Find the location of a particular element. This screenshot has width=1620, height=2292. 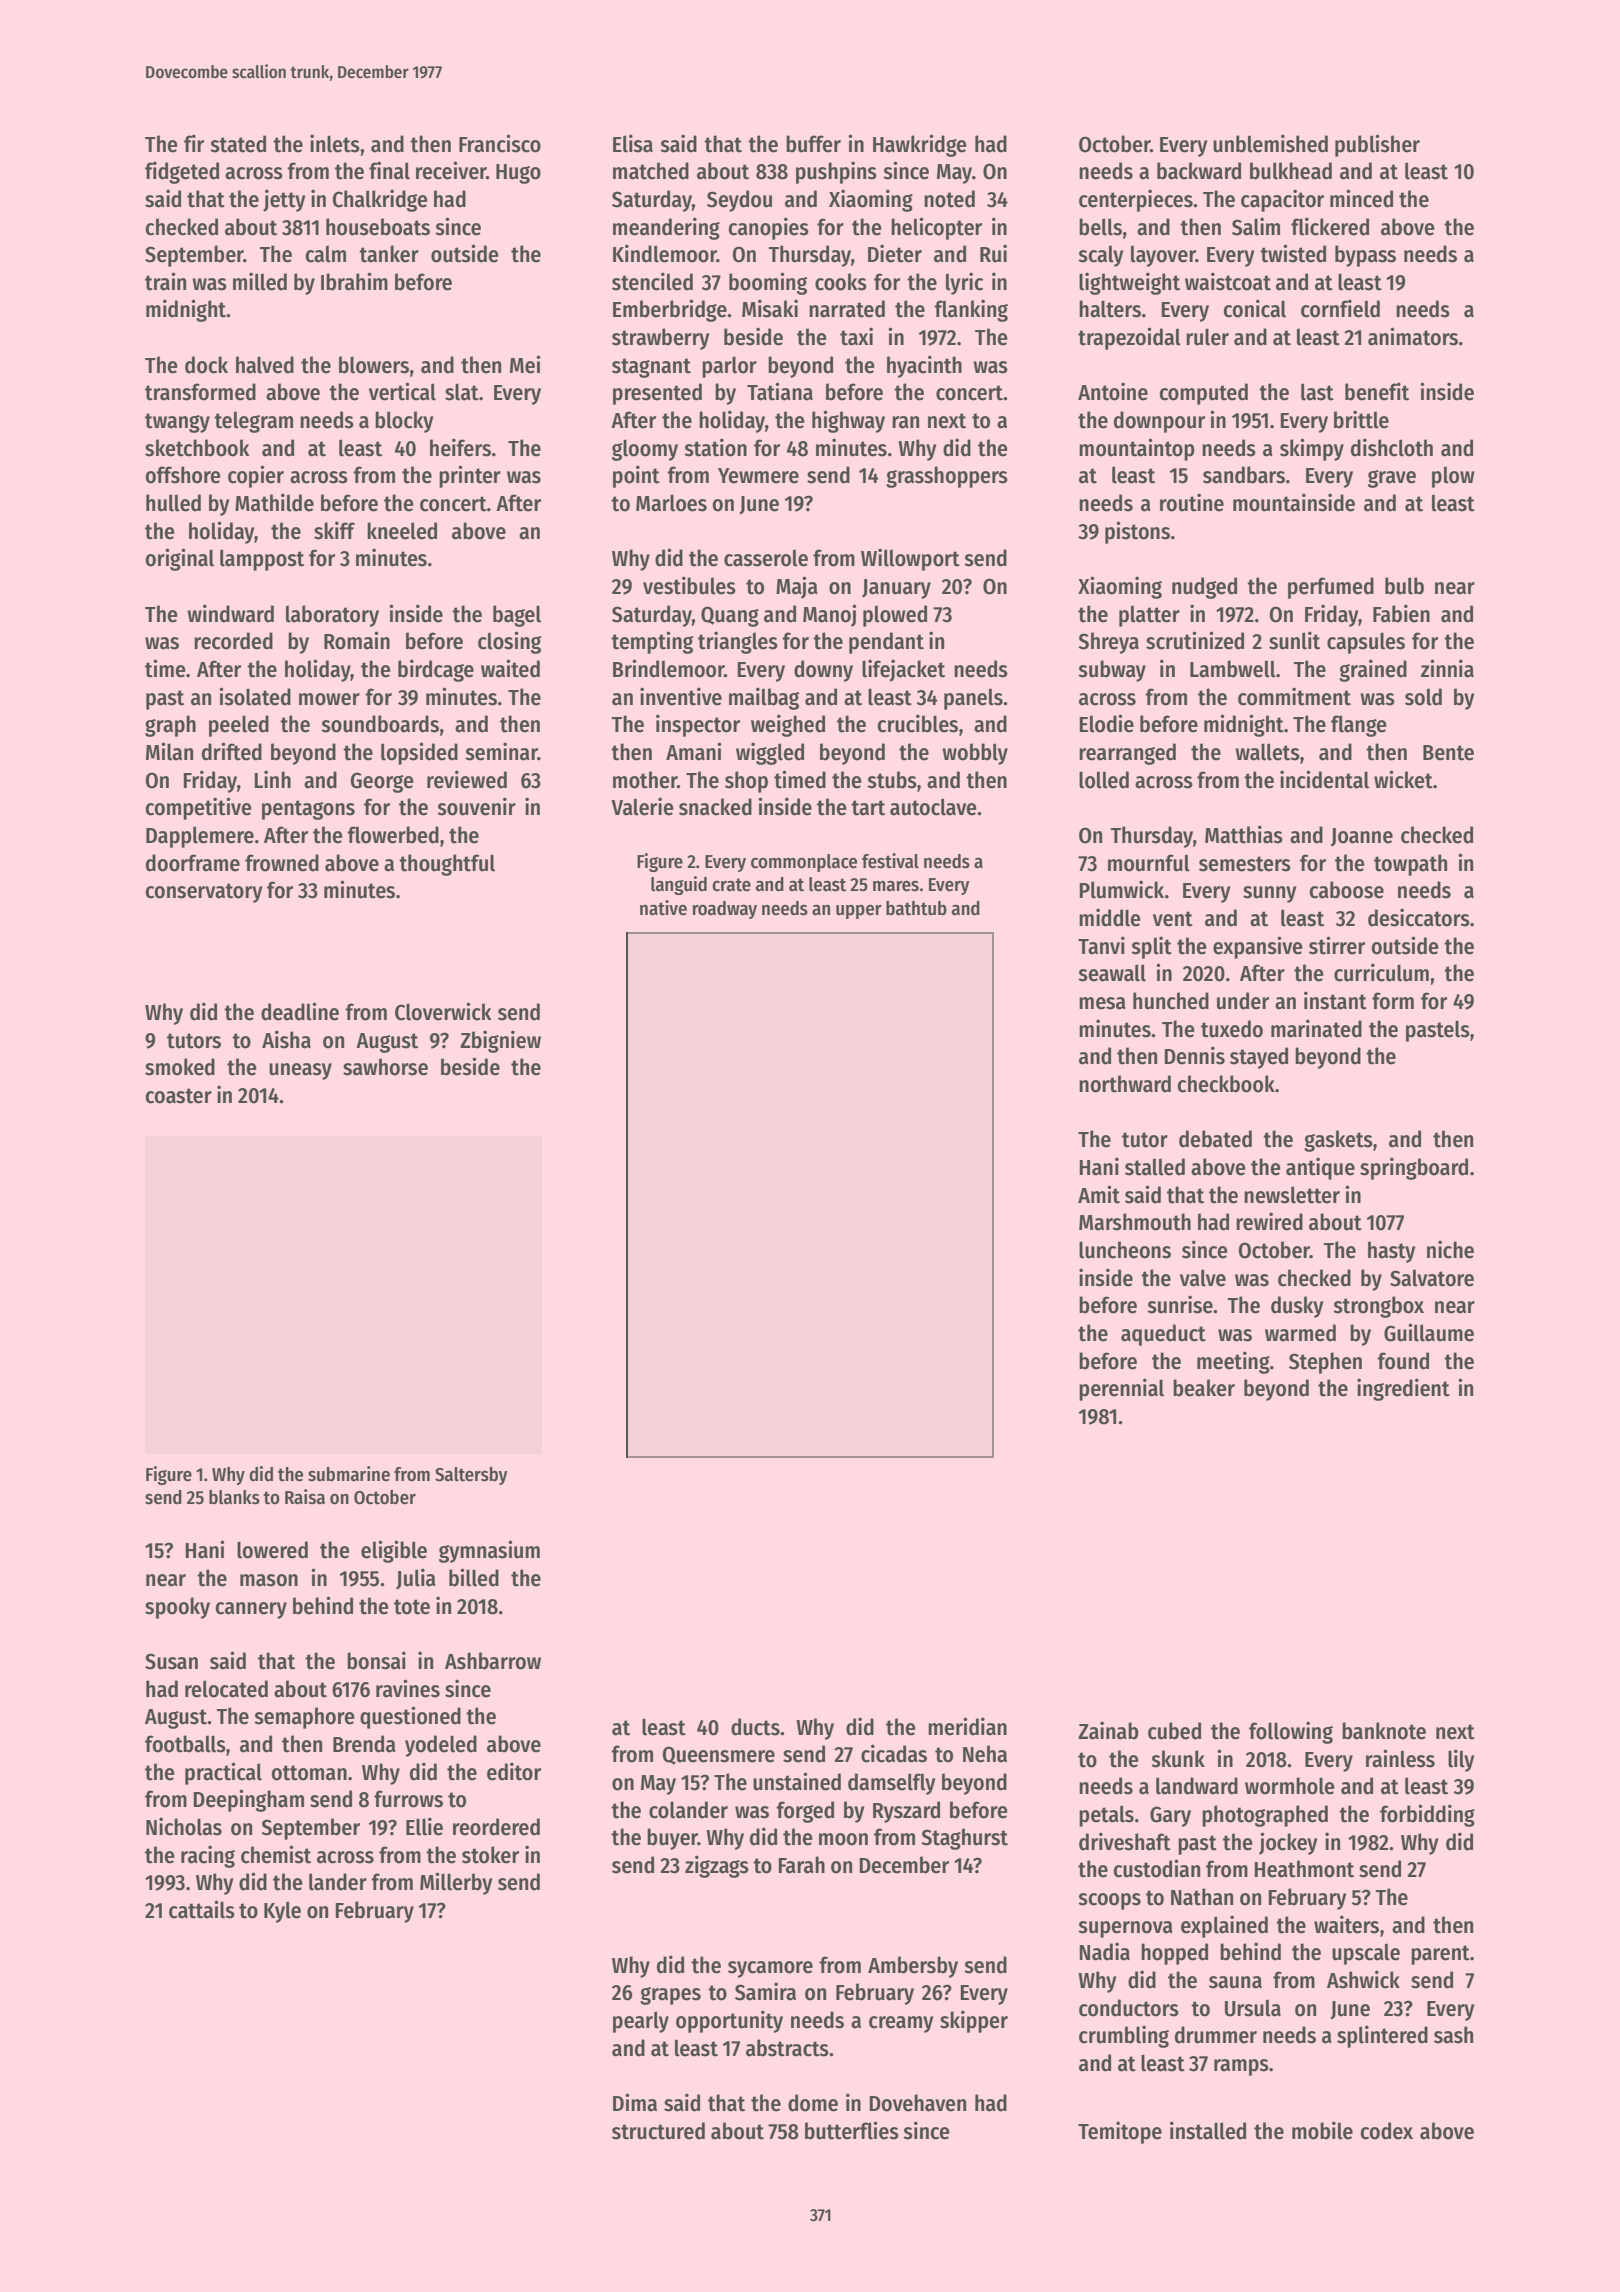

unblemished is located at coordinates (1270, 143).
